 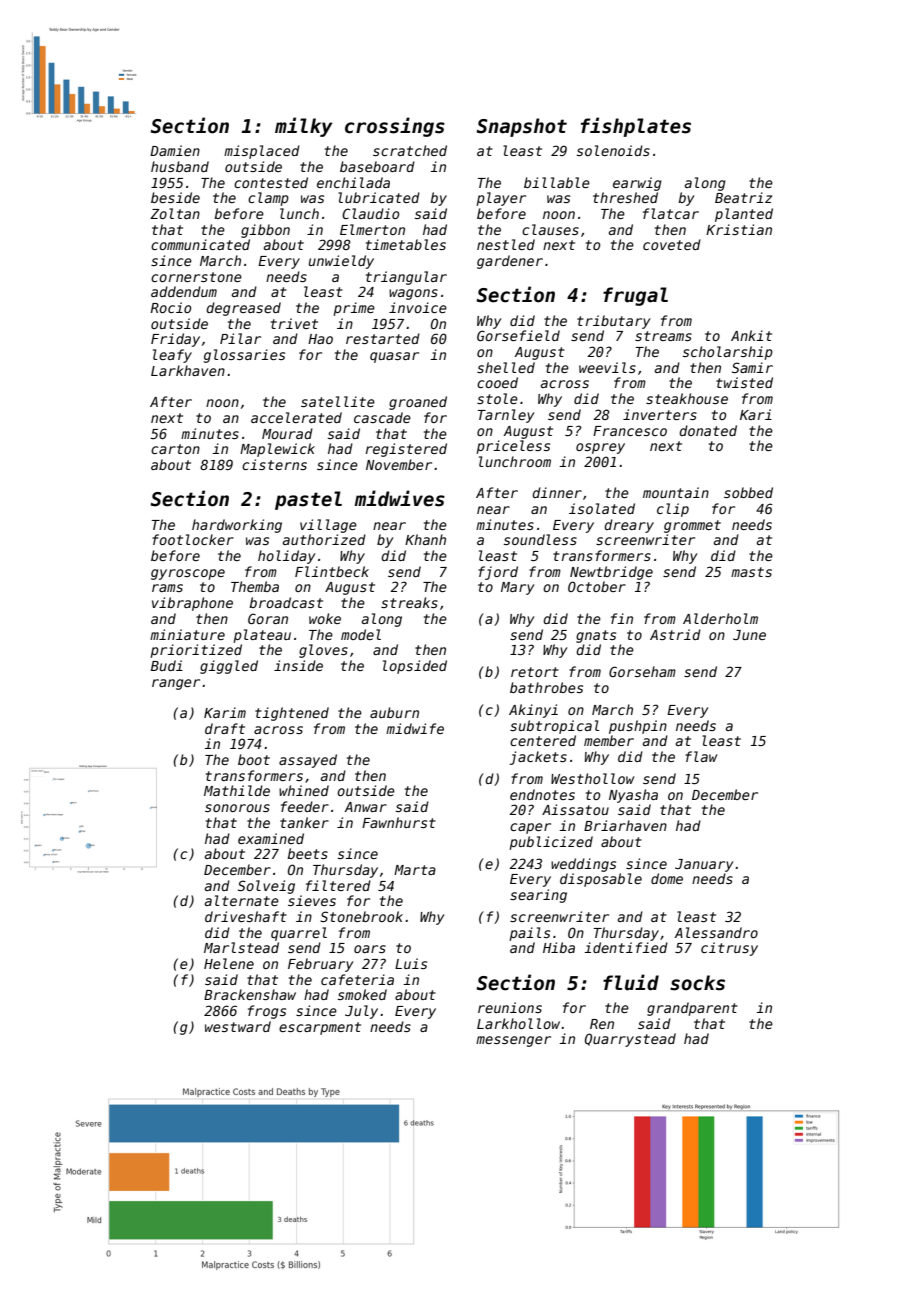 What do you see at coordinates (613, 150) in the page?
I see `solenoids` at bounding box center [613, 150].
